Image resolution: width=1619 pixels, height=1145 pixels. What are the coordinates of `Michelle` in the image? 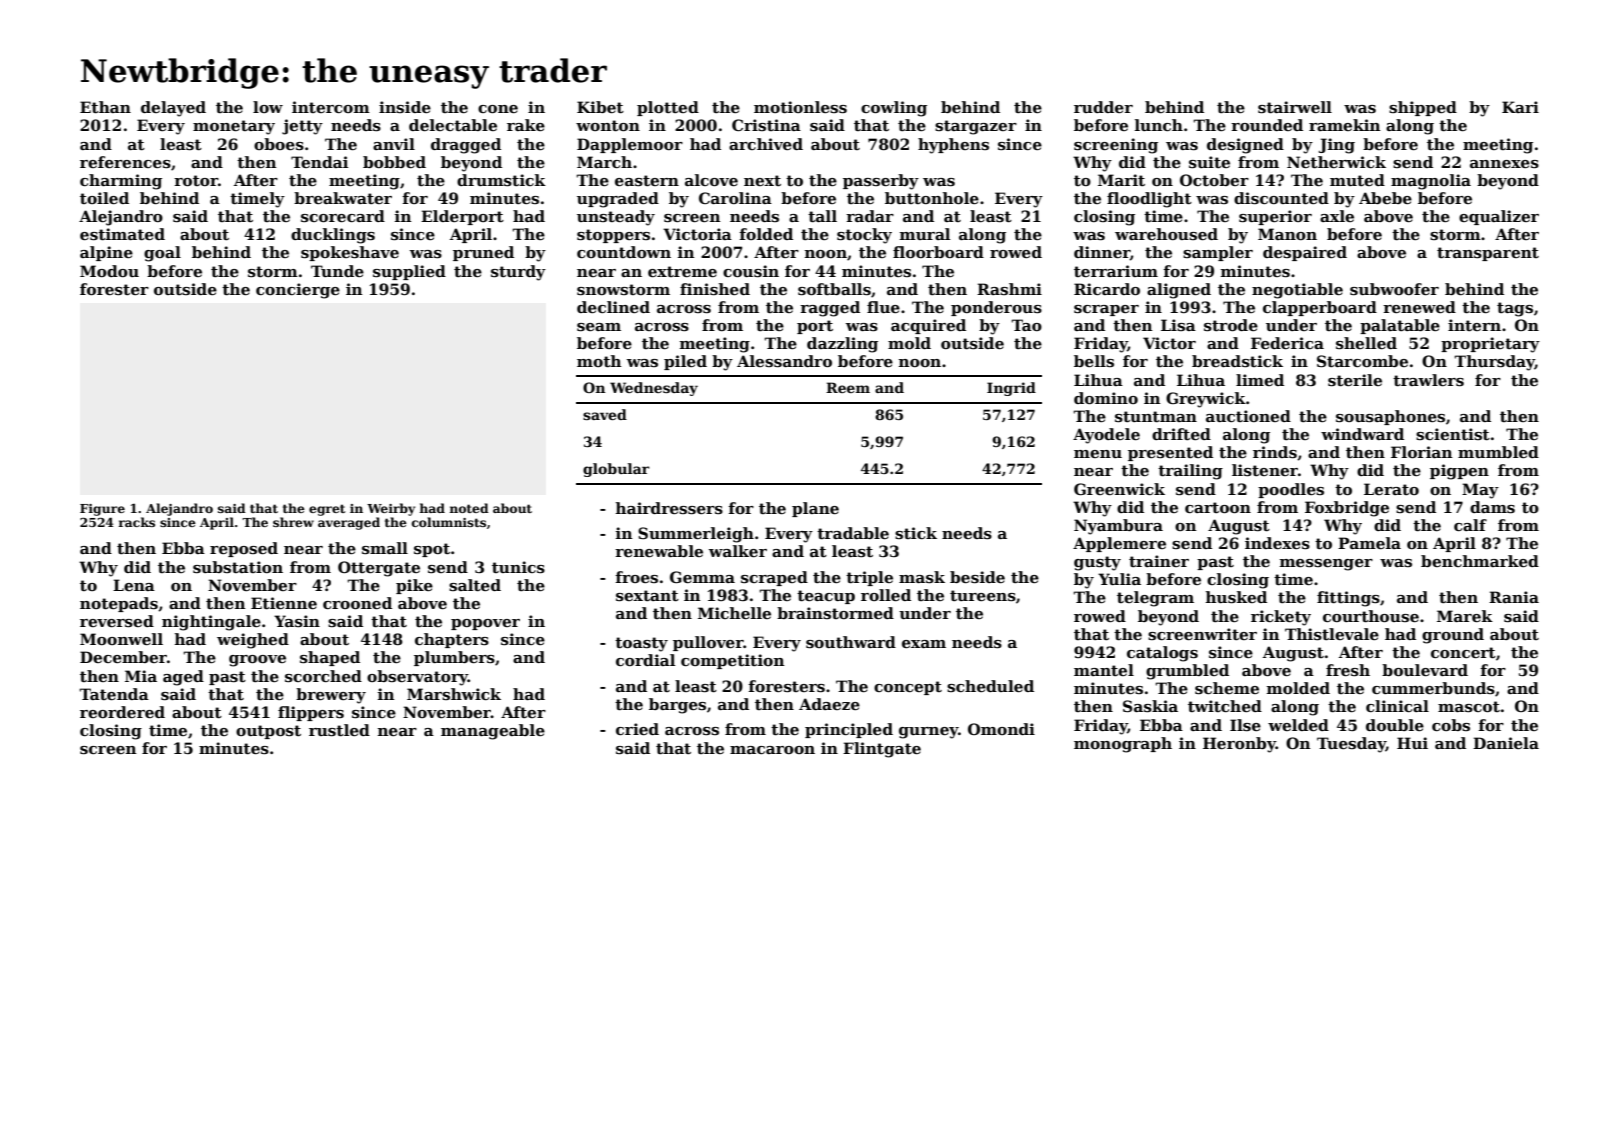 It's located at (734, 613).
